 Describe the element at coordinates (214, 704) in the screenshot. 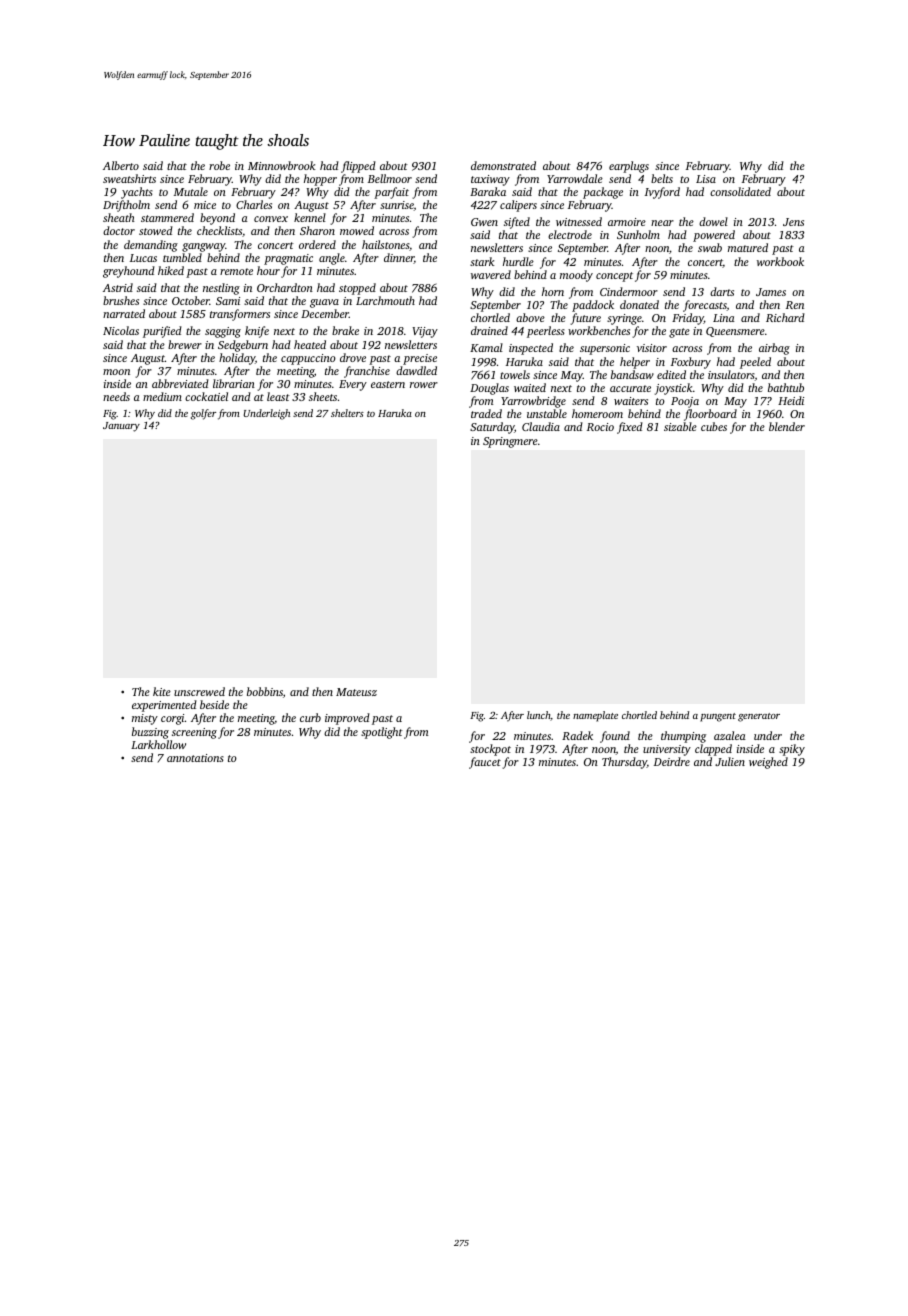

I see `beside` at that location.
